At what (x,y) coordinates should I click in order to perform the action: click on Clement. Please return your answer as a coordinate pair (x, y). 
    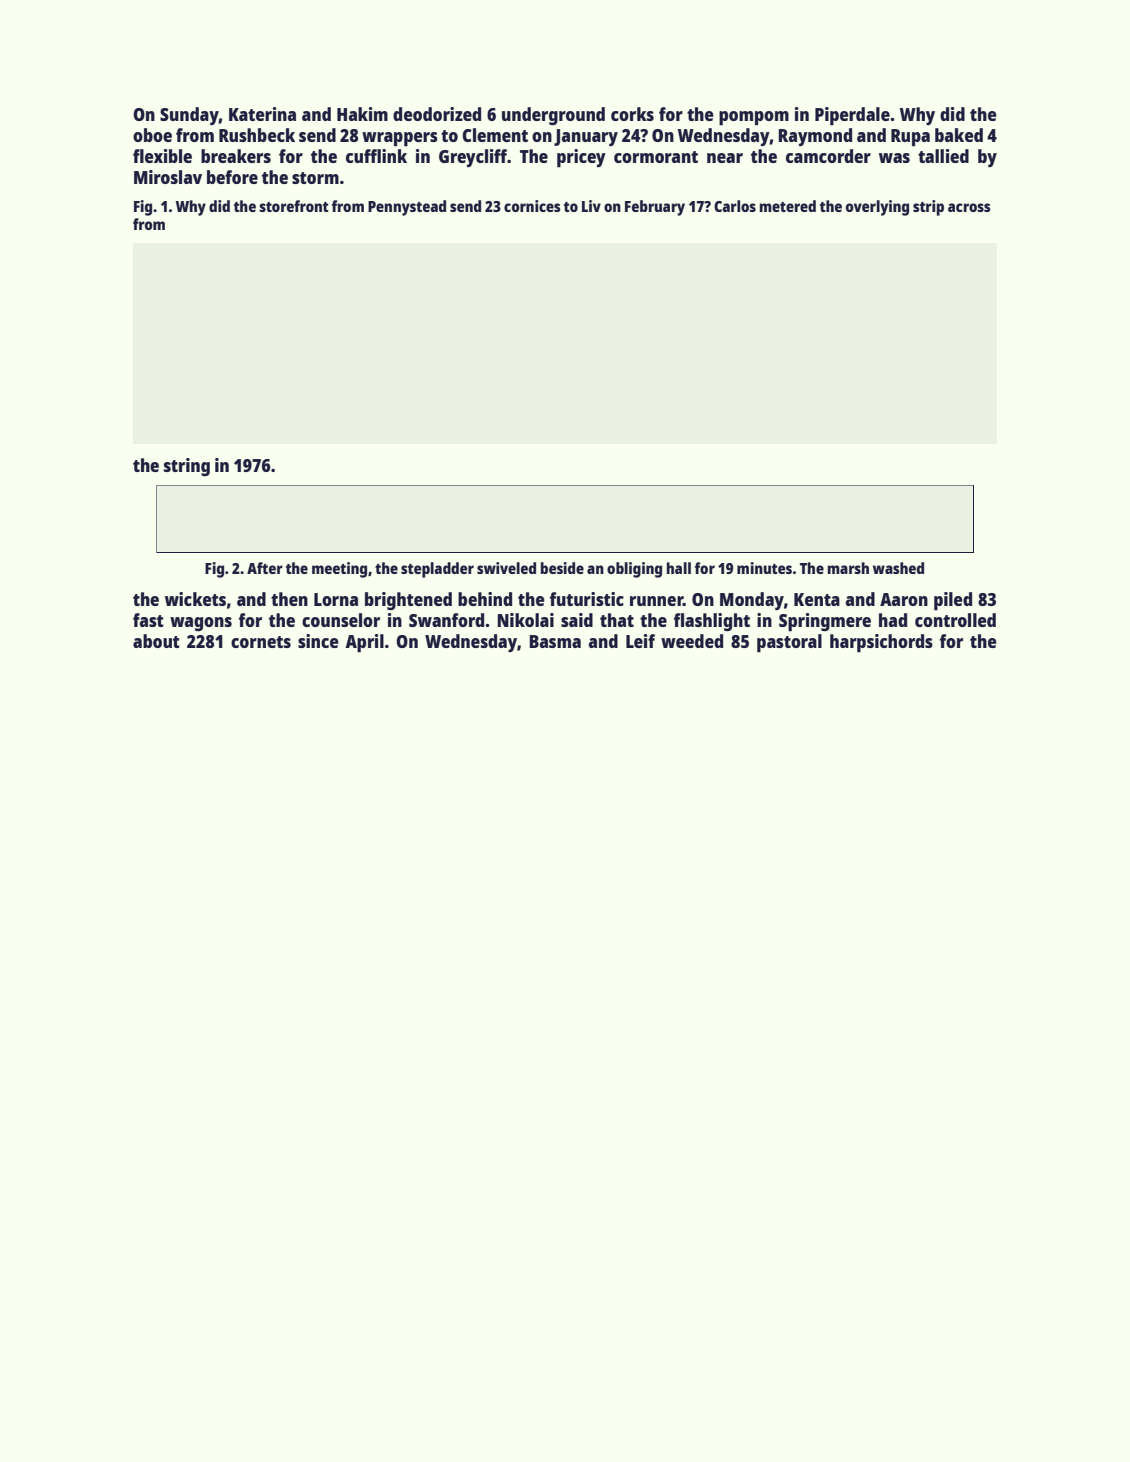
    Looking at the image, I should click on (495, 135).
